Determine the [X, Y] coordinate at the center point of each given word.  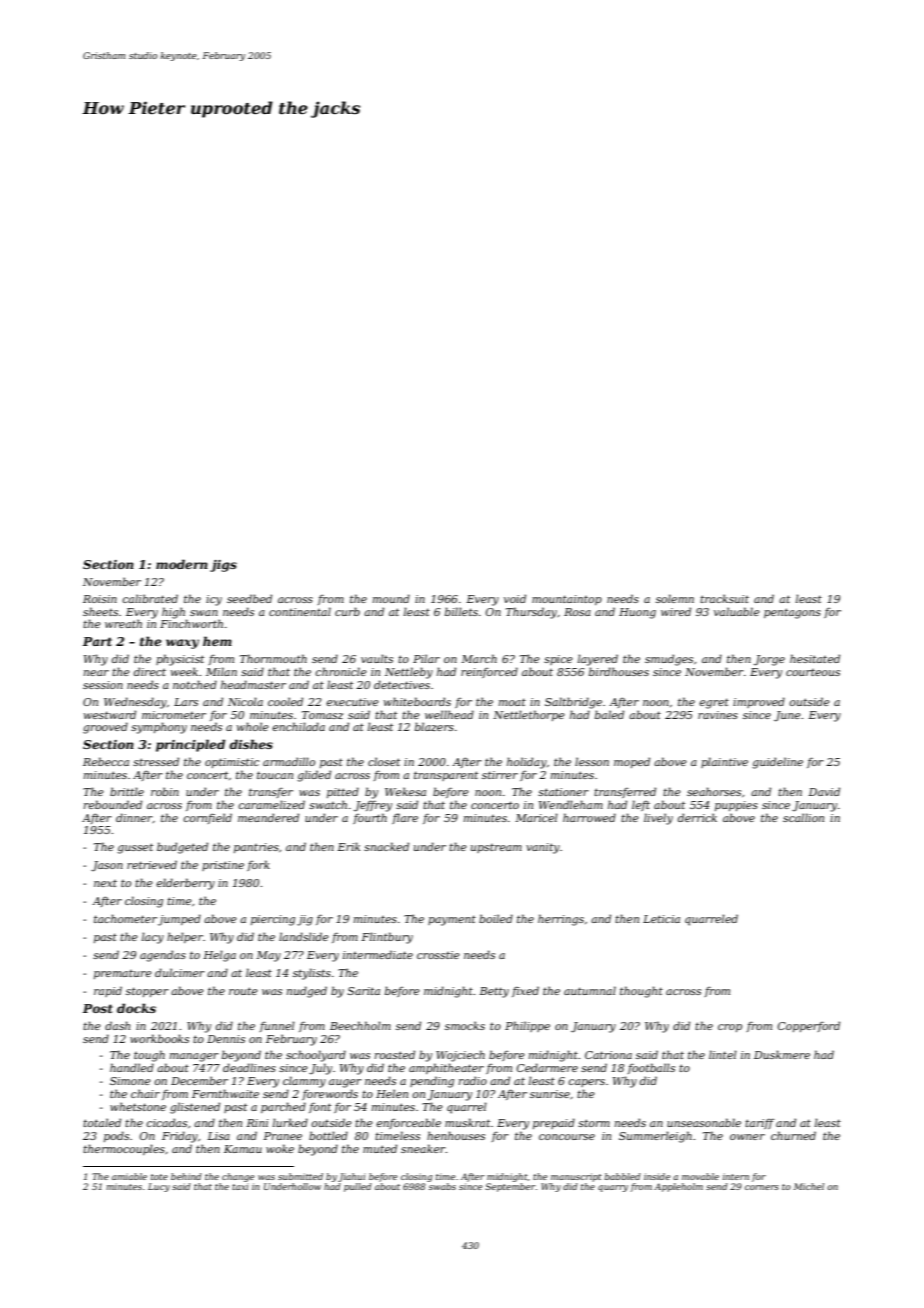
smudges [669, 660]
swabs [442, 1186]
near [96, 673]
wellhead [449, 714]
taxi [240, 1186]
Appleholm [678, 1187]
